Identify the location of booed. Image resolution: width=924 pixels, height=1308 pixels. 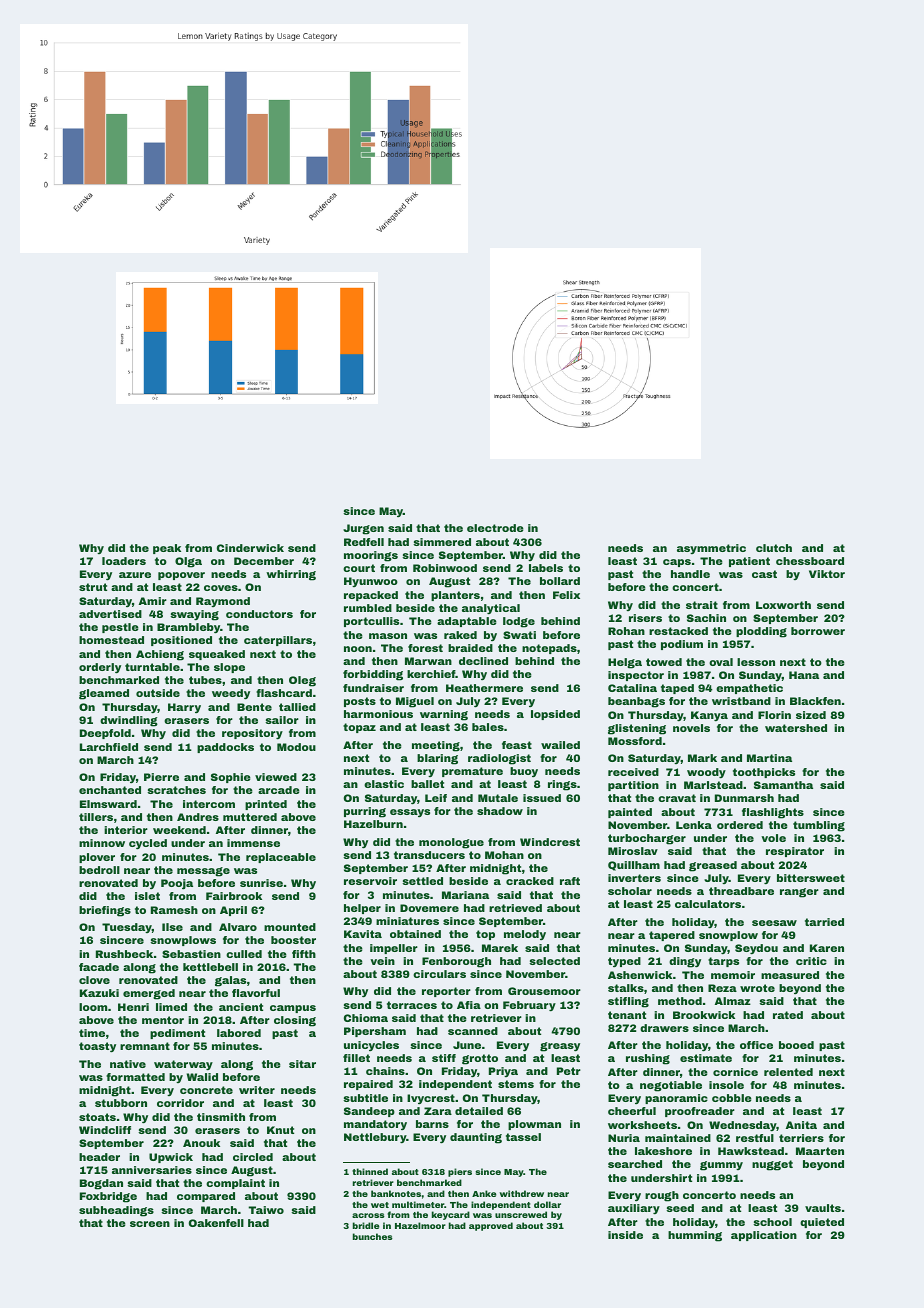
(796, 1045).
